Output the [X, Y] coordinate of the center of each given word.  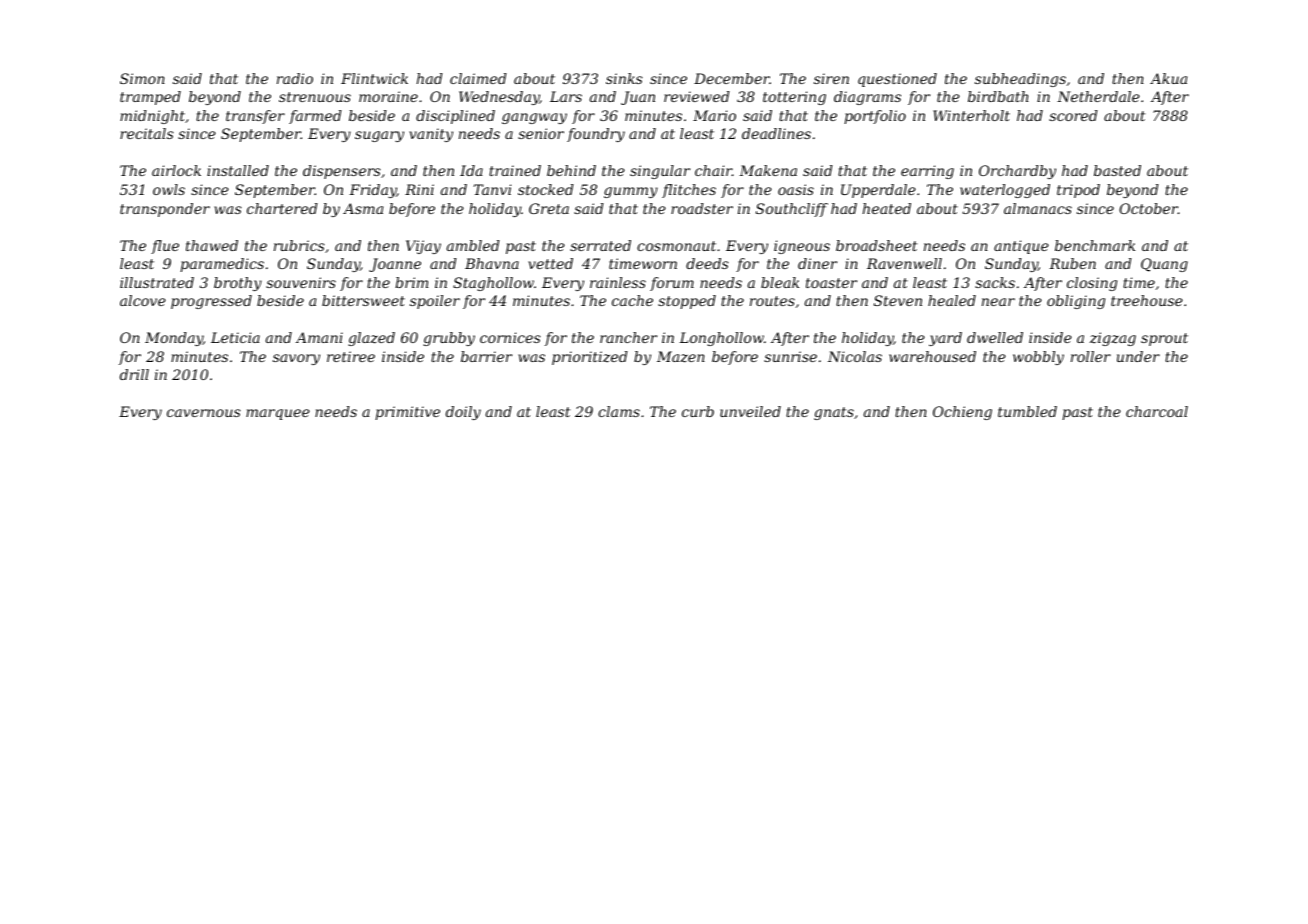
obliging [1076, 302]
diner [817, 263]
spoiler [435, 302]
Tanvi [492, 189]
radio [295, 78]
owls [169, 189]
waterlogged [1005, 191]
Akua [1168, 78]
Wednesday [499, 98]
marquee [278, 414]
